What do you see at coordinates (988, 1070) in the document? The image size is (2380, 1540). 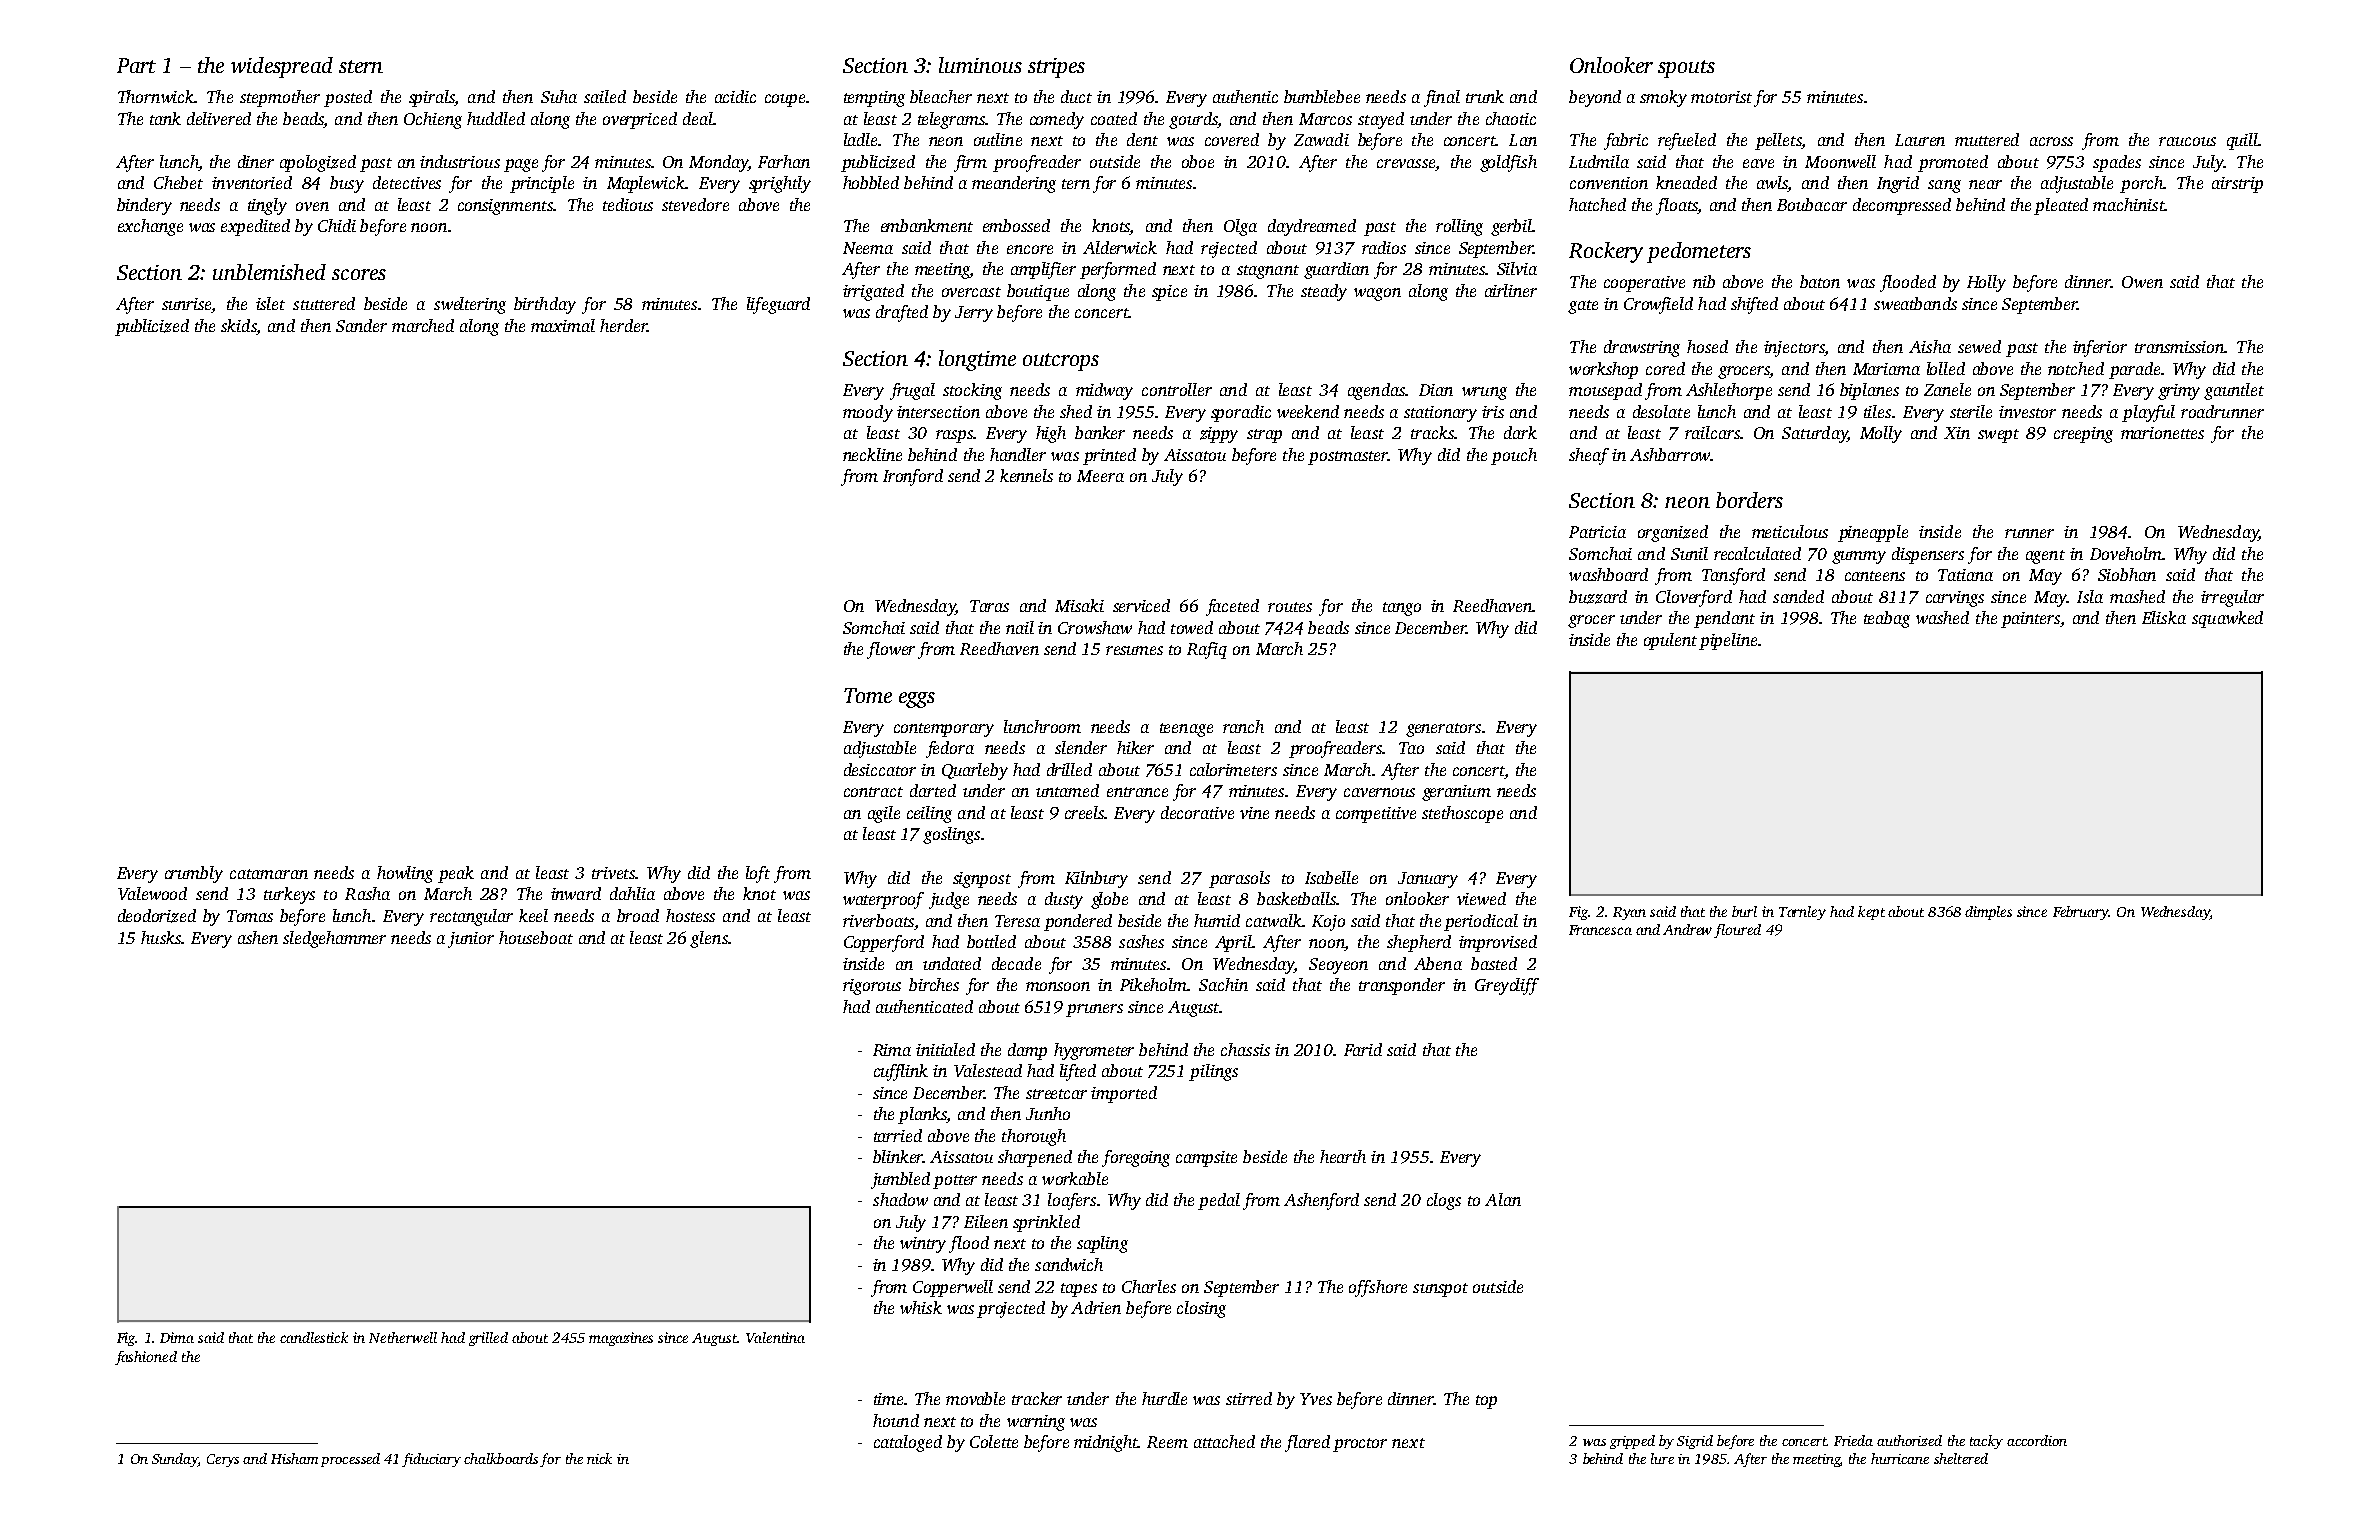 I see `Valestead` at bounding box center [988, 1070].
